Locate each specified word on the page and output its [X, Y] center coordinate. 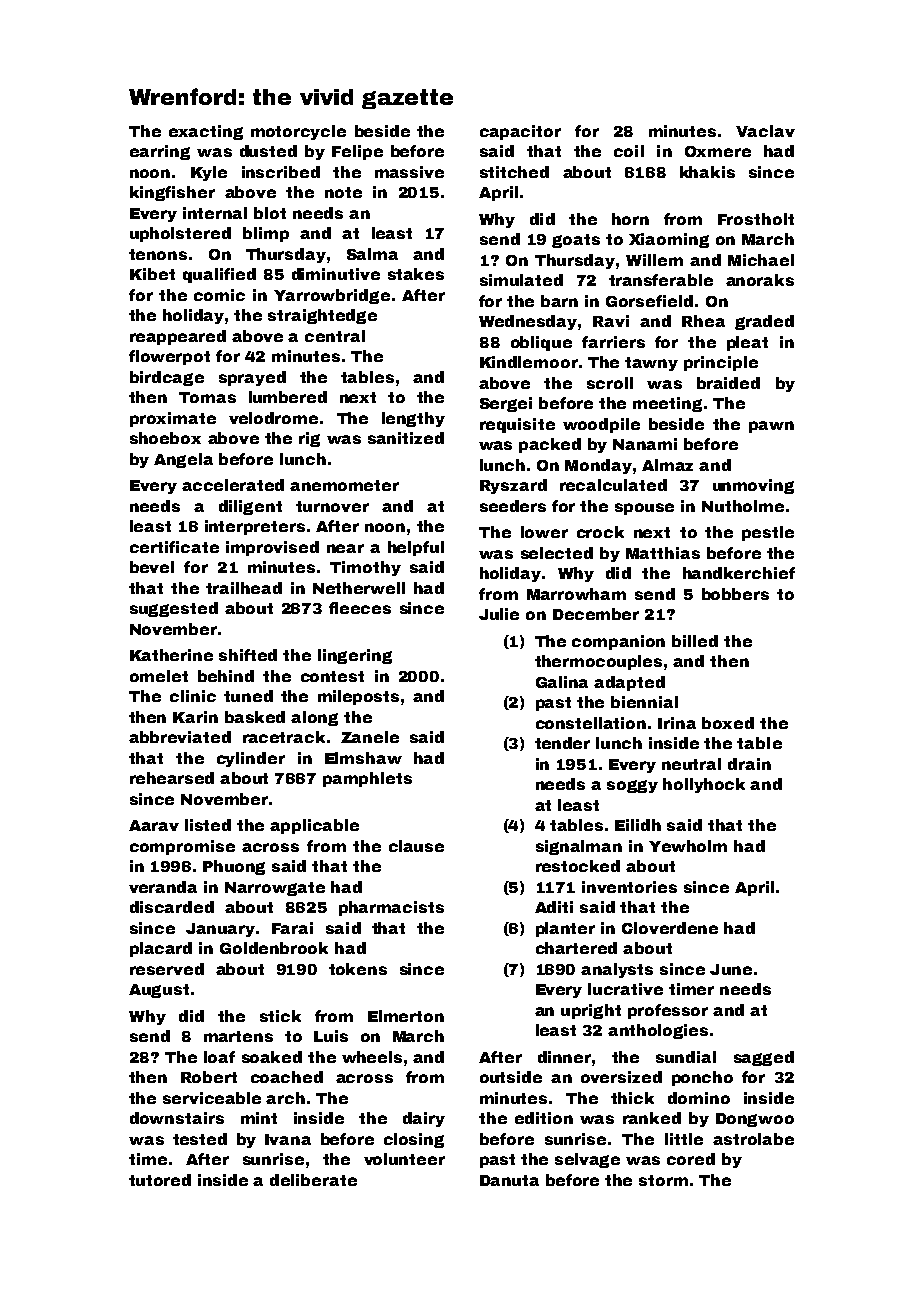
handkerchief [739, 573]
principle [721, 363]
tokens [358, 969]
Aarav [154, 825]
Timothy [365, 568]
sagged [764, 1058]
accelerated [233, 485]
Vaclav [765, 131]
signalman [579, 847]
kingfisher [172, 193]
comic [219, 295]
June [731, 969]
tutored [160, 1180]
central [335, 336]
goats [576, 241]
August [159, 991]
